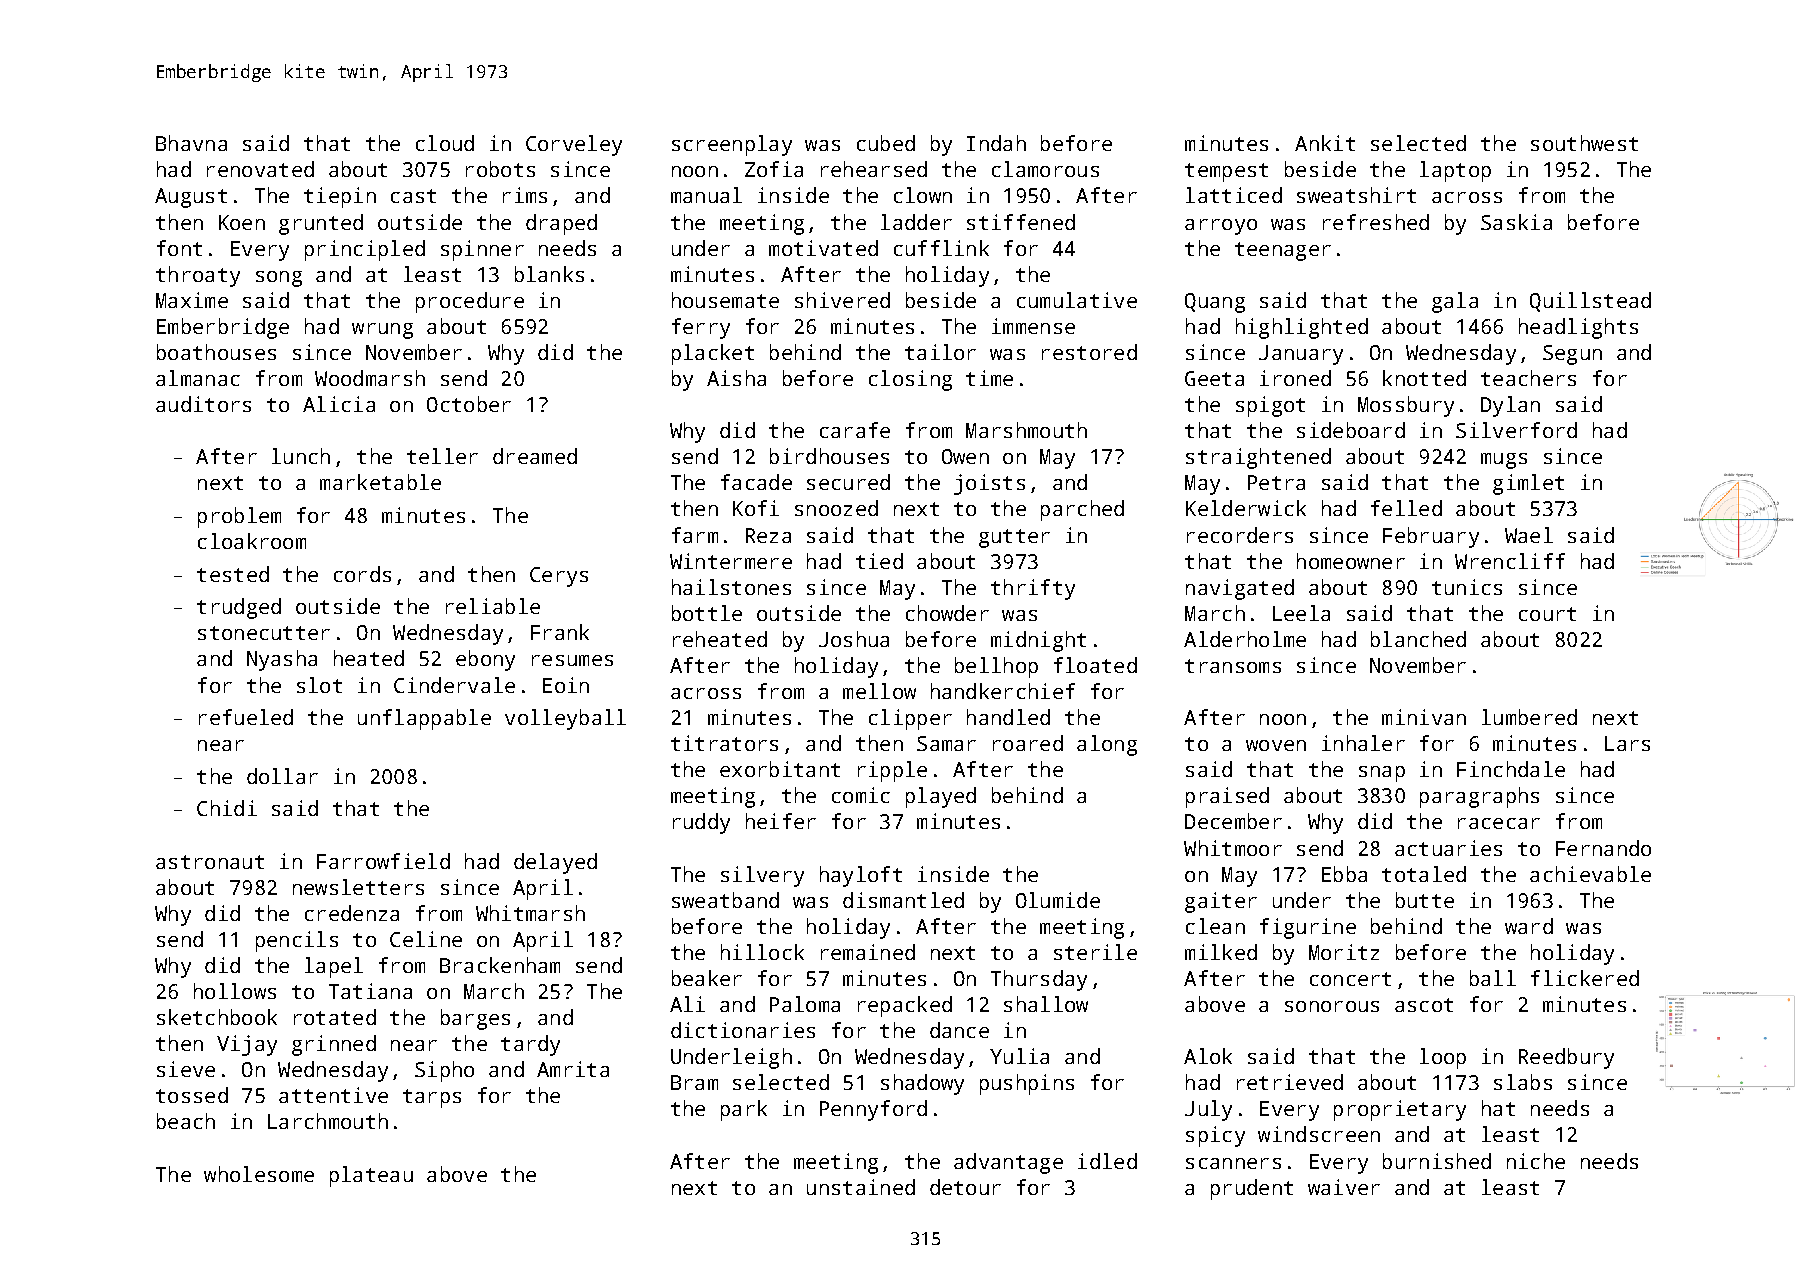  What do you see at coordinates (210, 862) in the image?
I see `astronaut` at bounding box center [210, 862].
